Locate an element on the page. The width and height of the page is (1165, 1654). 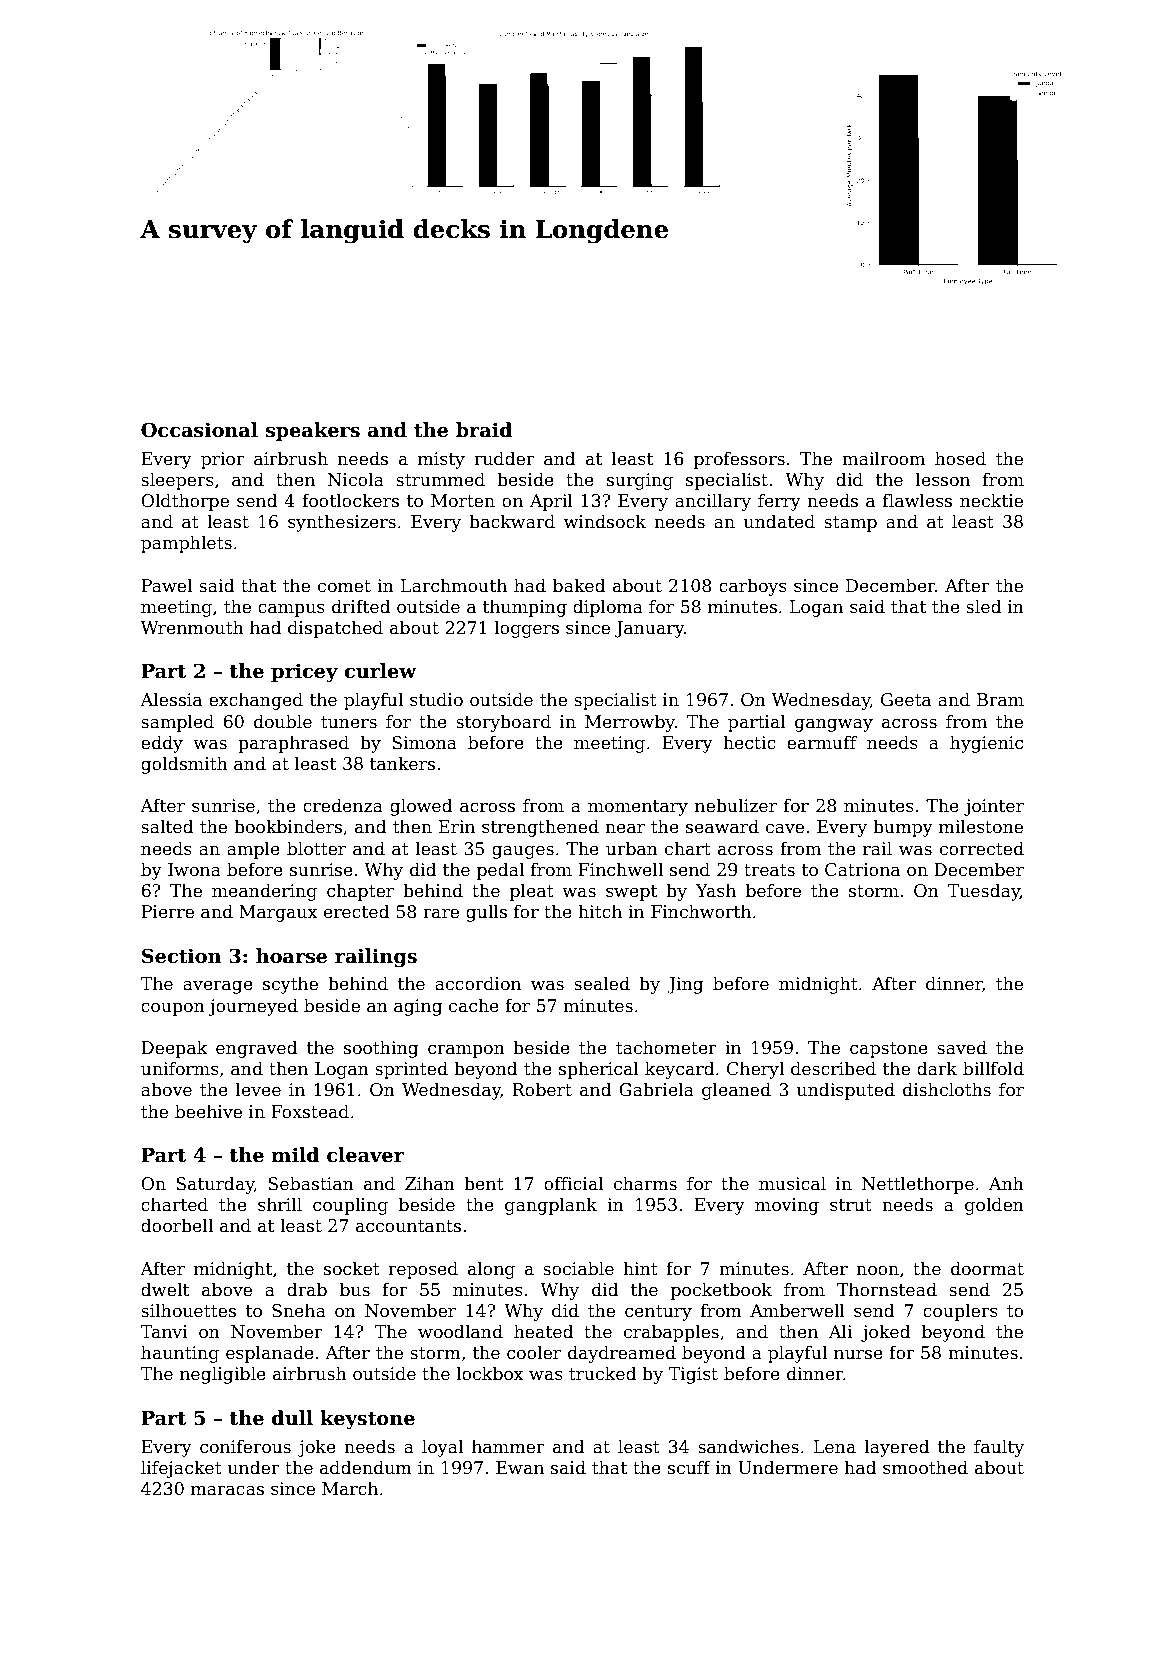
gleaned is located at coordinates (736, 1091).
